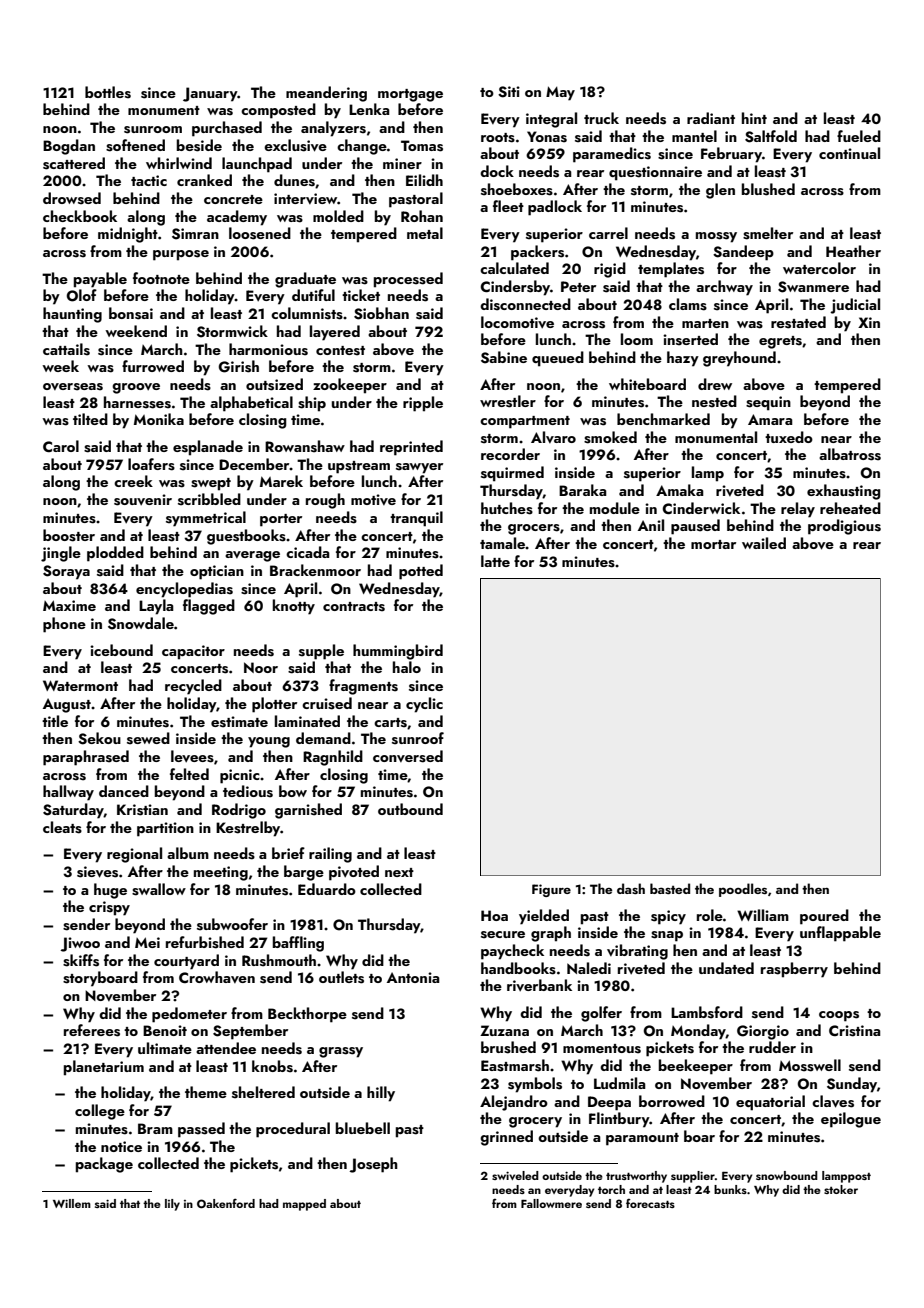  I want to click on January, so click(210, 94).
